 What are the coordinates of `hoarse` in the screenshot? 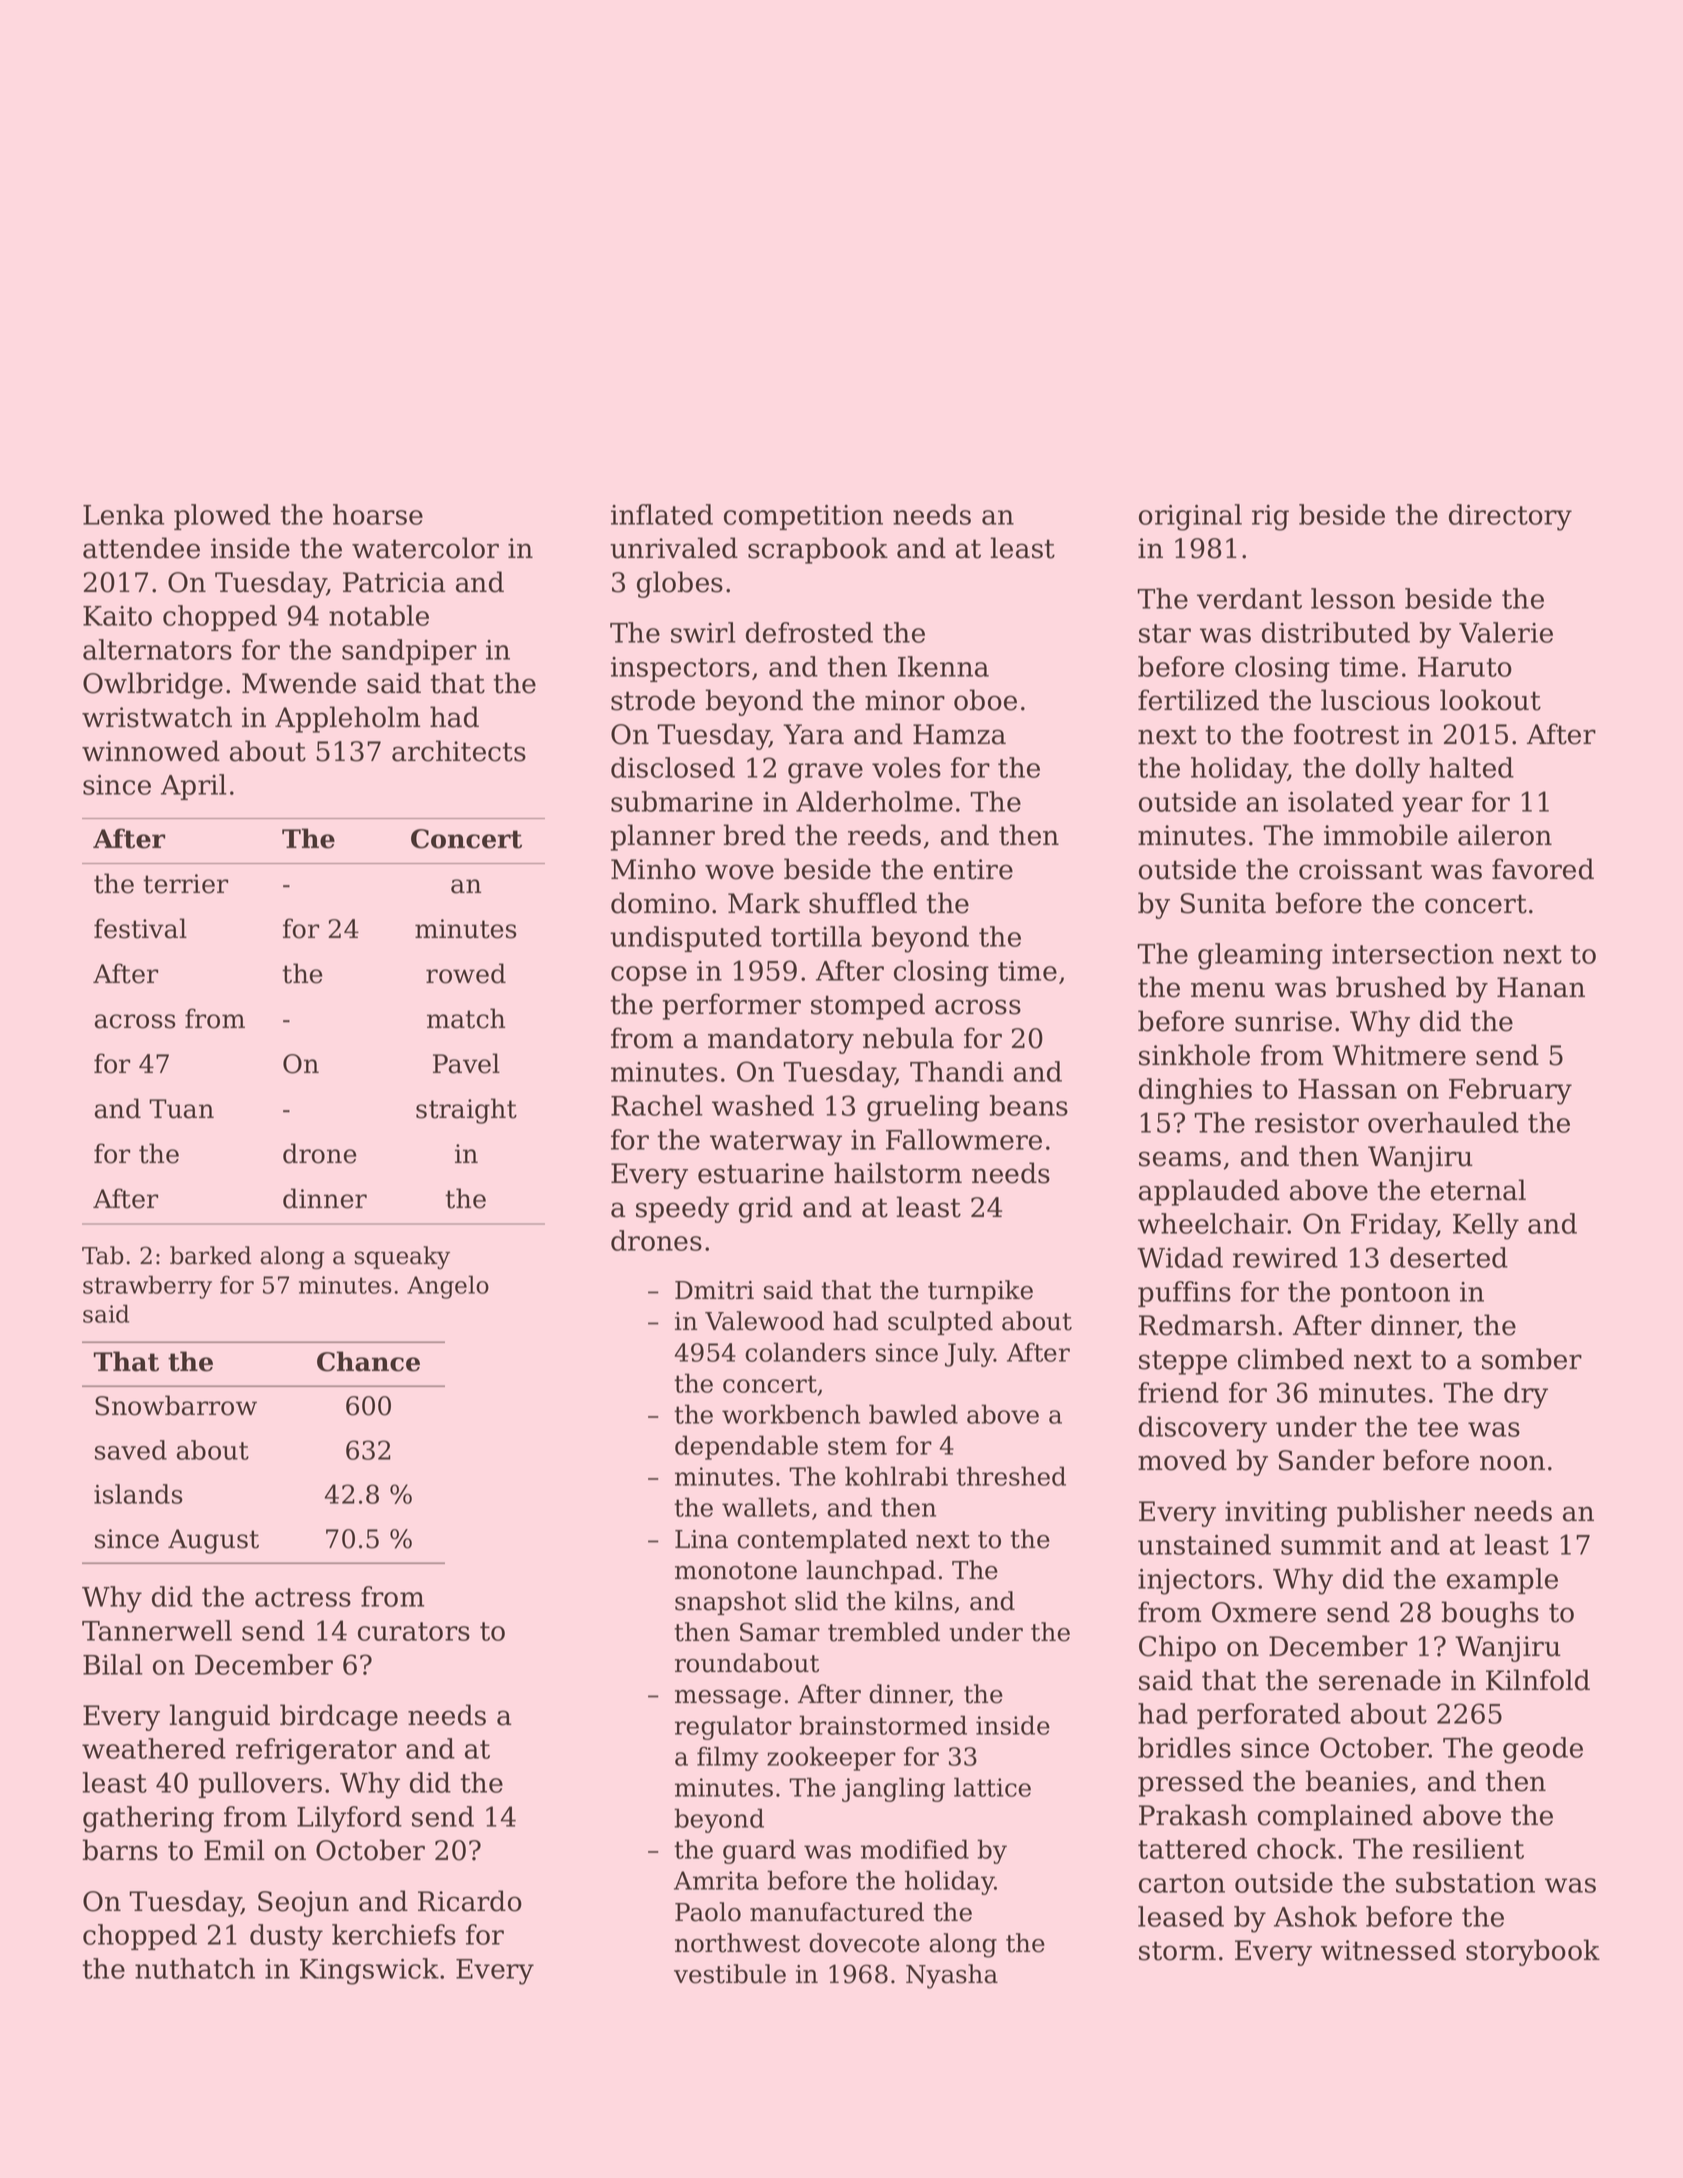 It's located at (378, 514).
